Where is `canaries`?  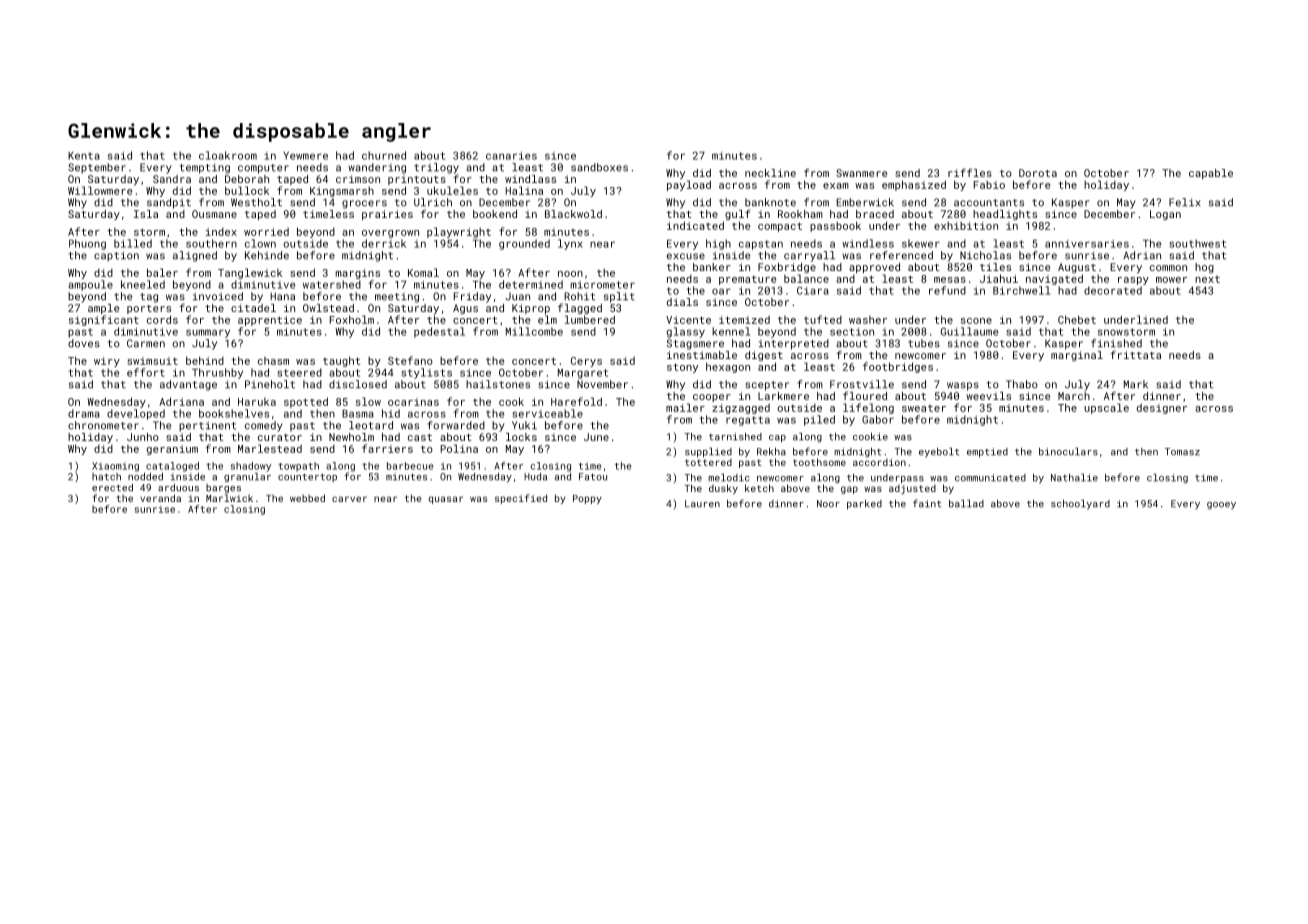 canaries is located at coordinates (511, 156).
